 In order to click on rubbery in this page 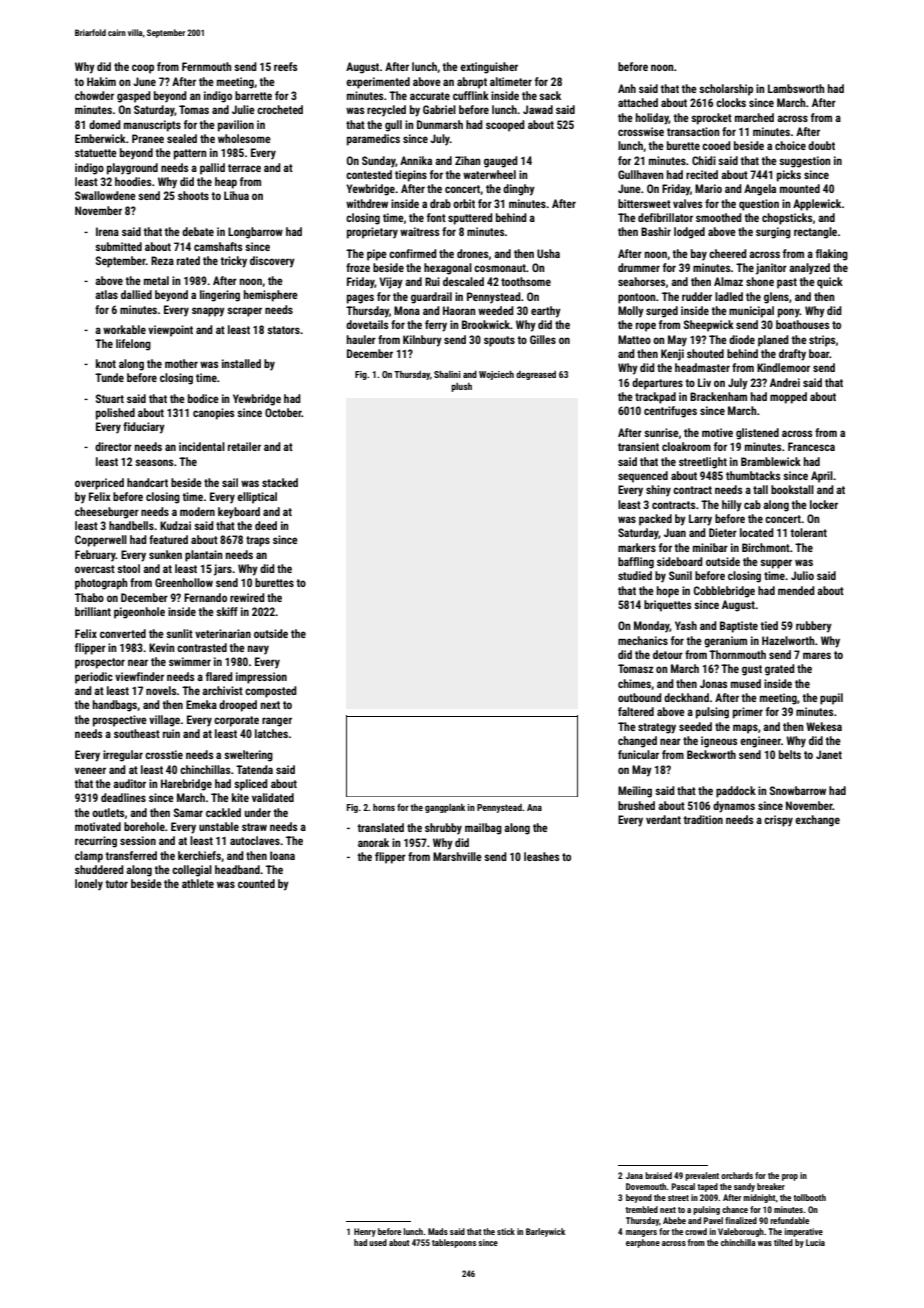, I will do `click(814, 627)`.
